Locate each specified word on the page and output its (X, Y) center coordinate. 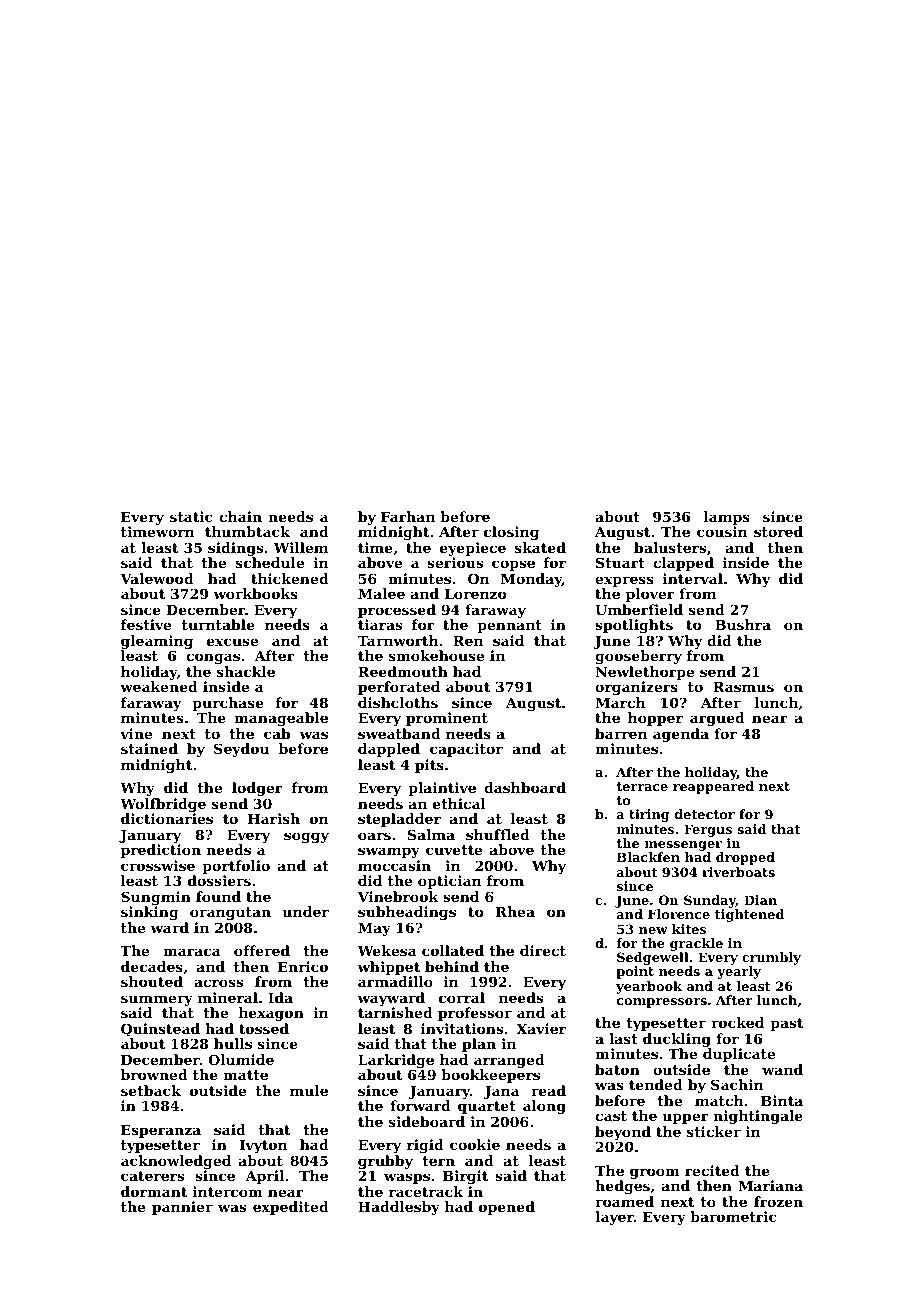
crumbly (771, 958)
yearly (739, 972)
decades (152, 966)
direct (543, 950)
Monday (531, 580)
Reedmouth (403, 671)
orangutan (230, 913)
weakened (159, 686)
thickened (290, 578)
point (635, 972)
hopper (655, 719)
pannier (182, 1208)
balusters (670, 547)
